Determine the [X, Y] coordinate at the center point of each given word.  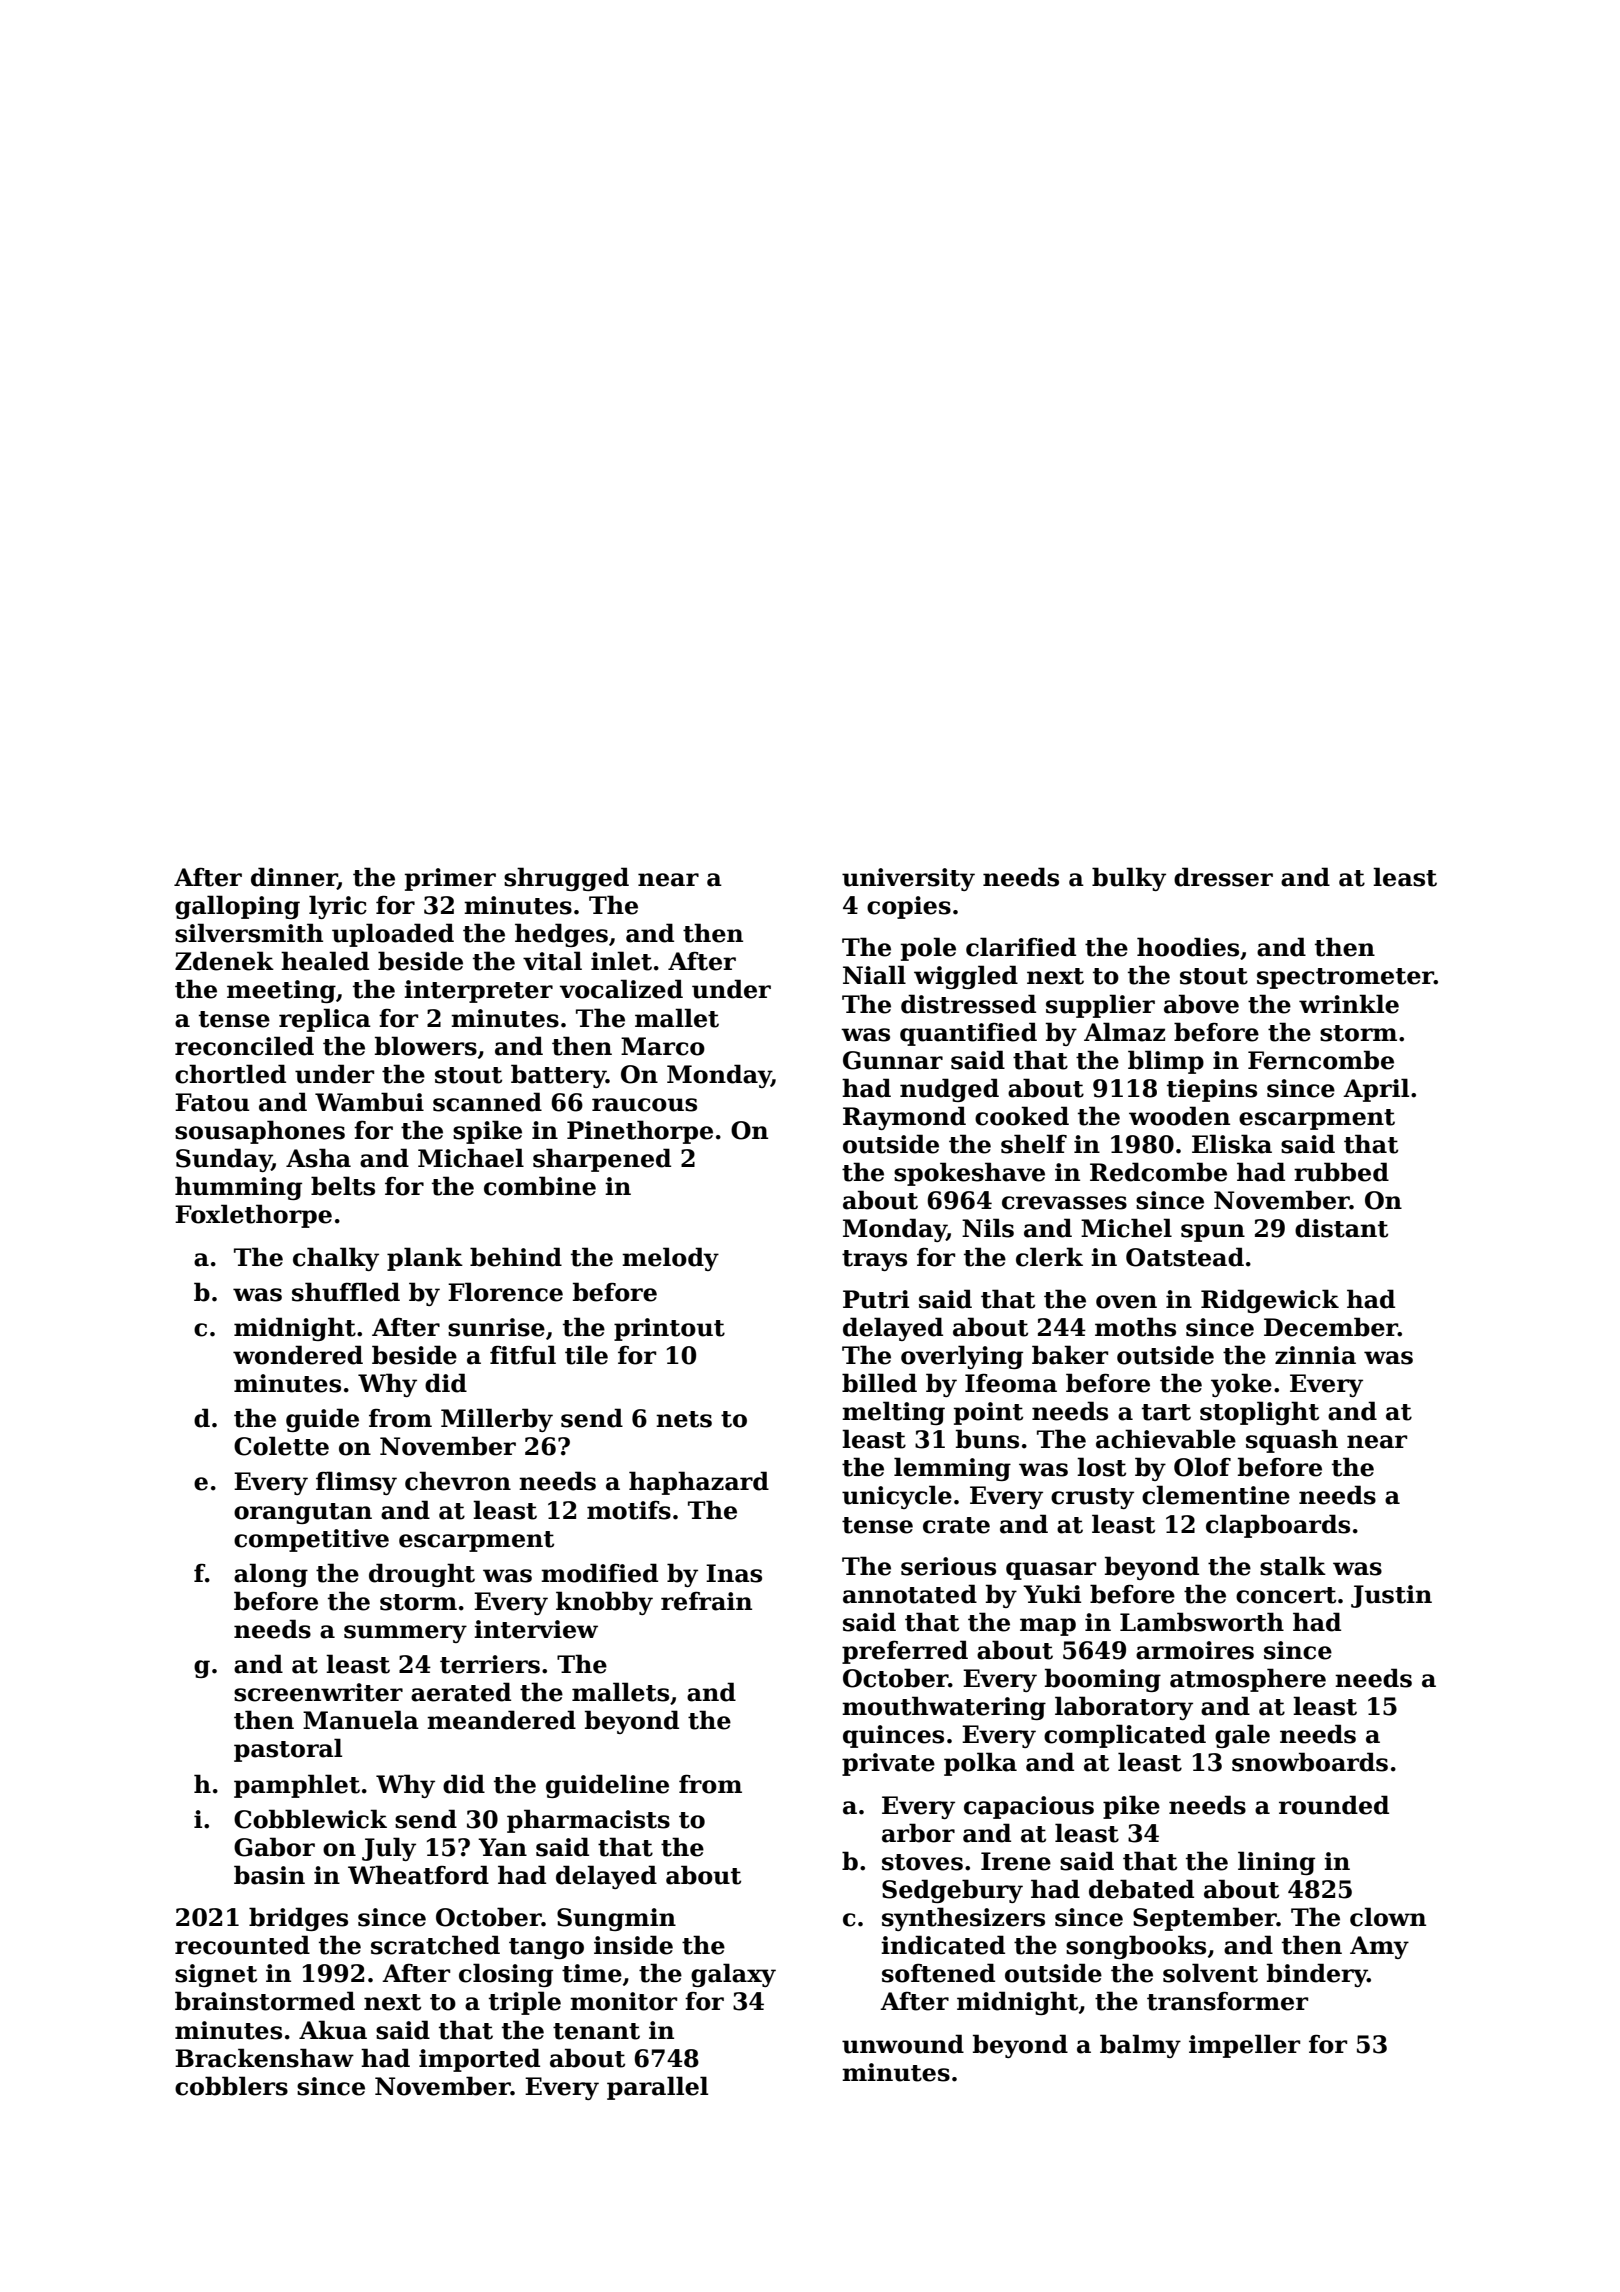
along [271, 1575]
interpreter [478, 991]
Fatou [212, 1102]
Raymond [904, 1118]
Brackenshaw [264, 2058]
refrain [706, 1601]
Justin [1391, 1596]
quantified [968, 1034]
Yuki [1052, 1594]
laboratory [1124, 1708]
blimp [1166, 1062]
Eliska [1232, 1144]
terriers [490, 1664]
